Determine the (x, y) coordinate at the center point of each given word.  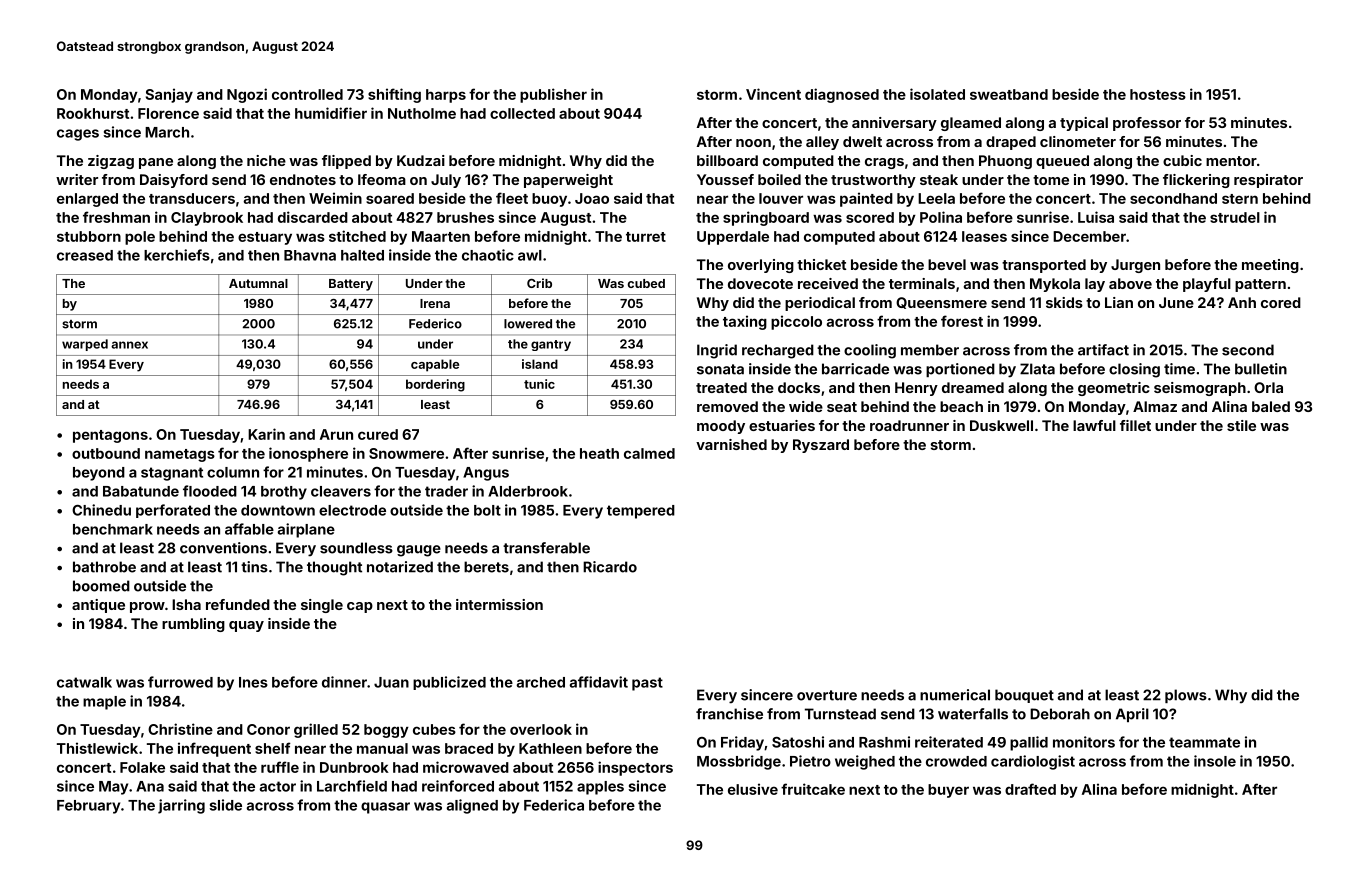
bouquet (1024, 696)
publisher (553, 95)
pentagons (110, 436)
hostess (1158, 94)
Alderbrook (528, 491)
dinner (344, 682)
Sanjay (169, 95)
